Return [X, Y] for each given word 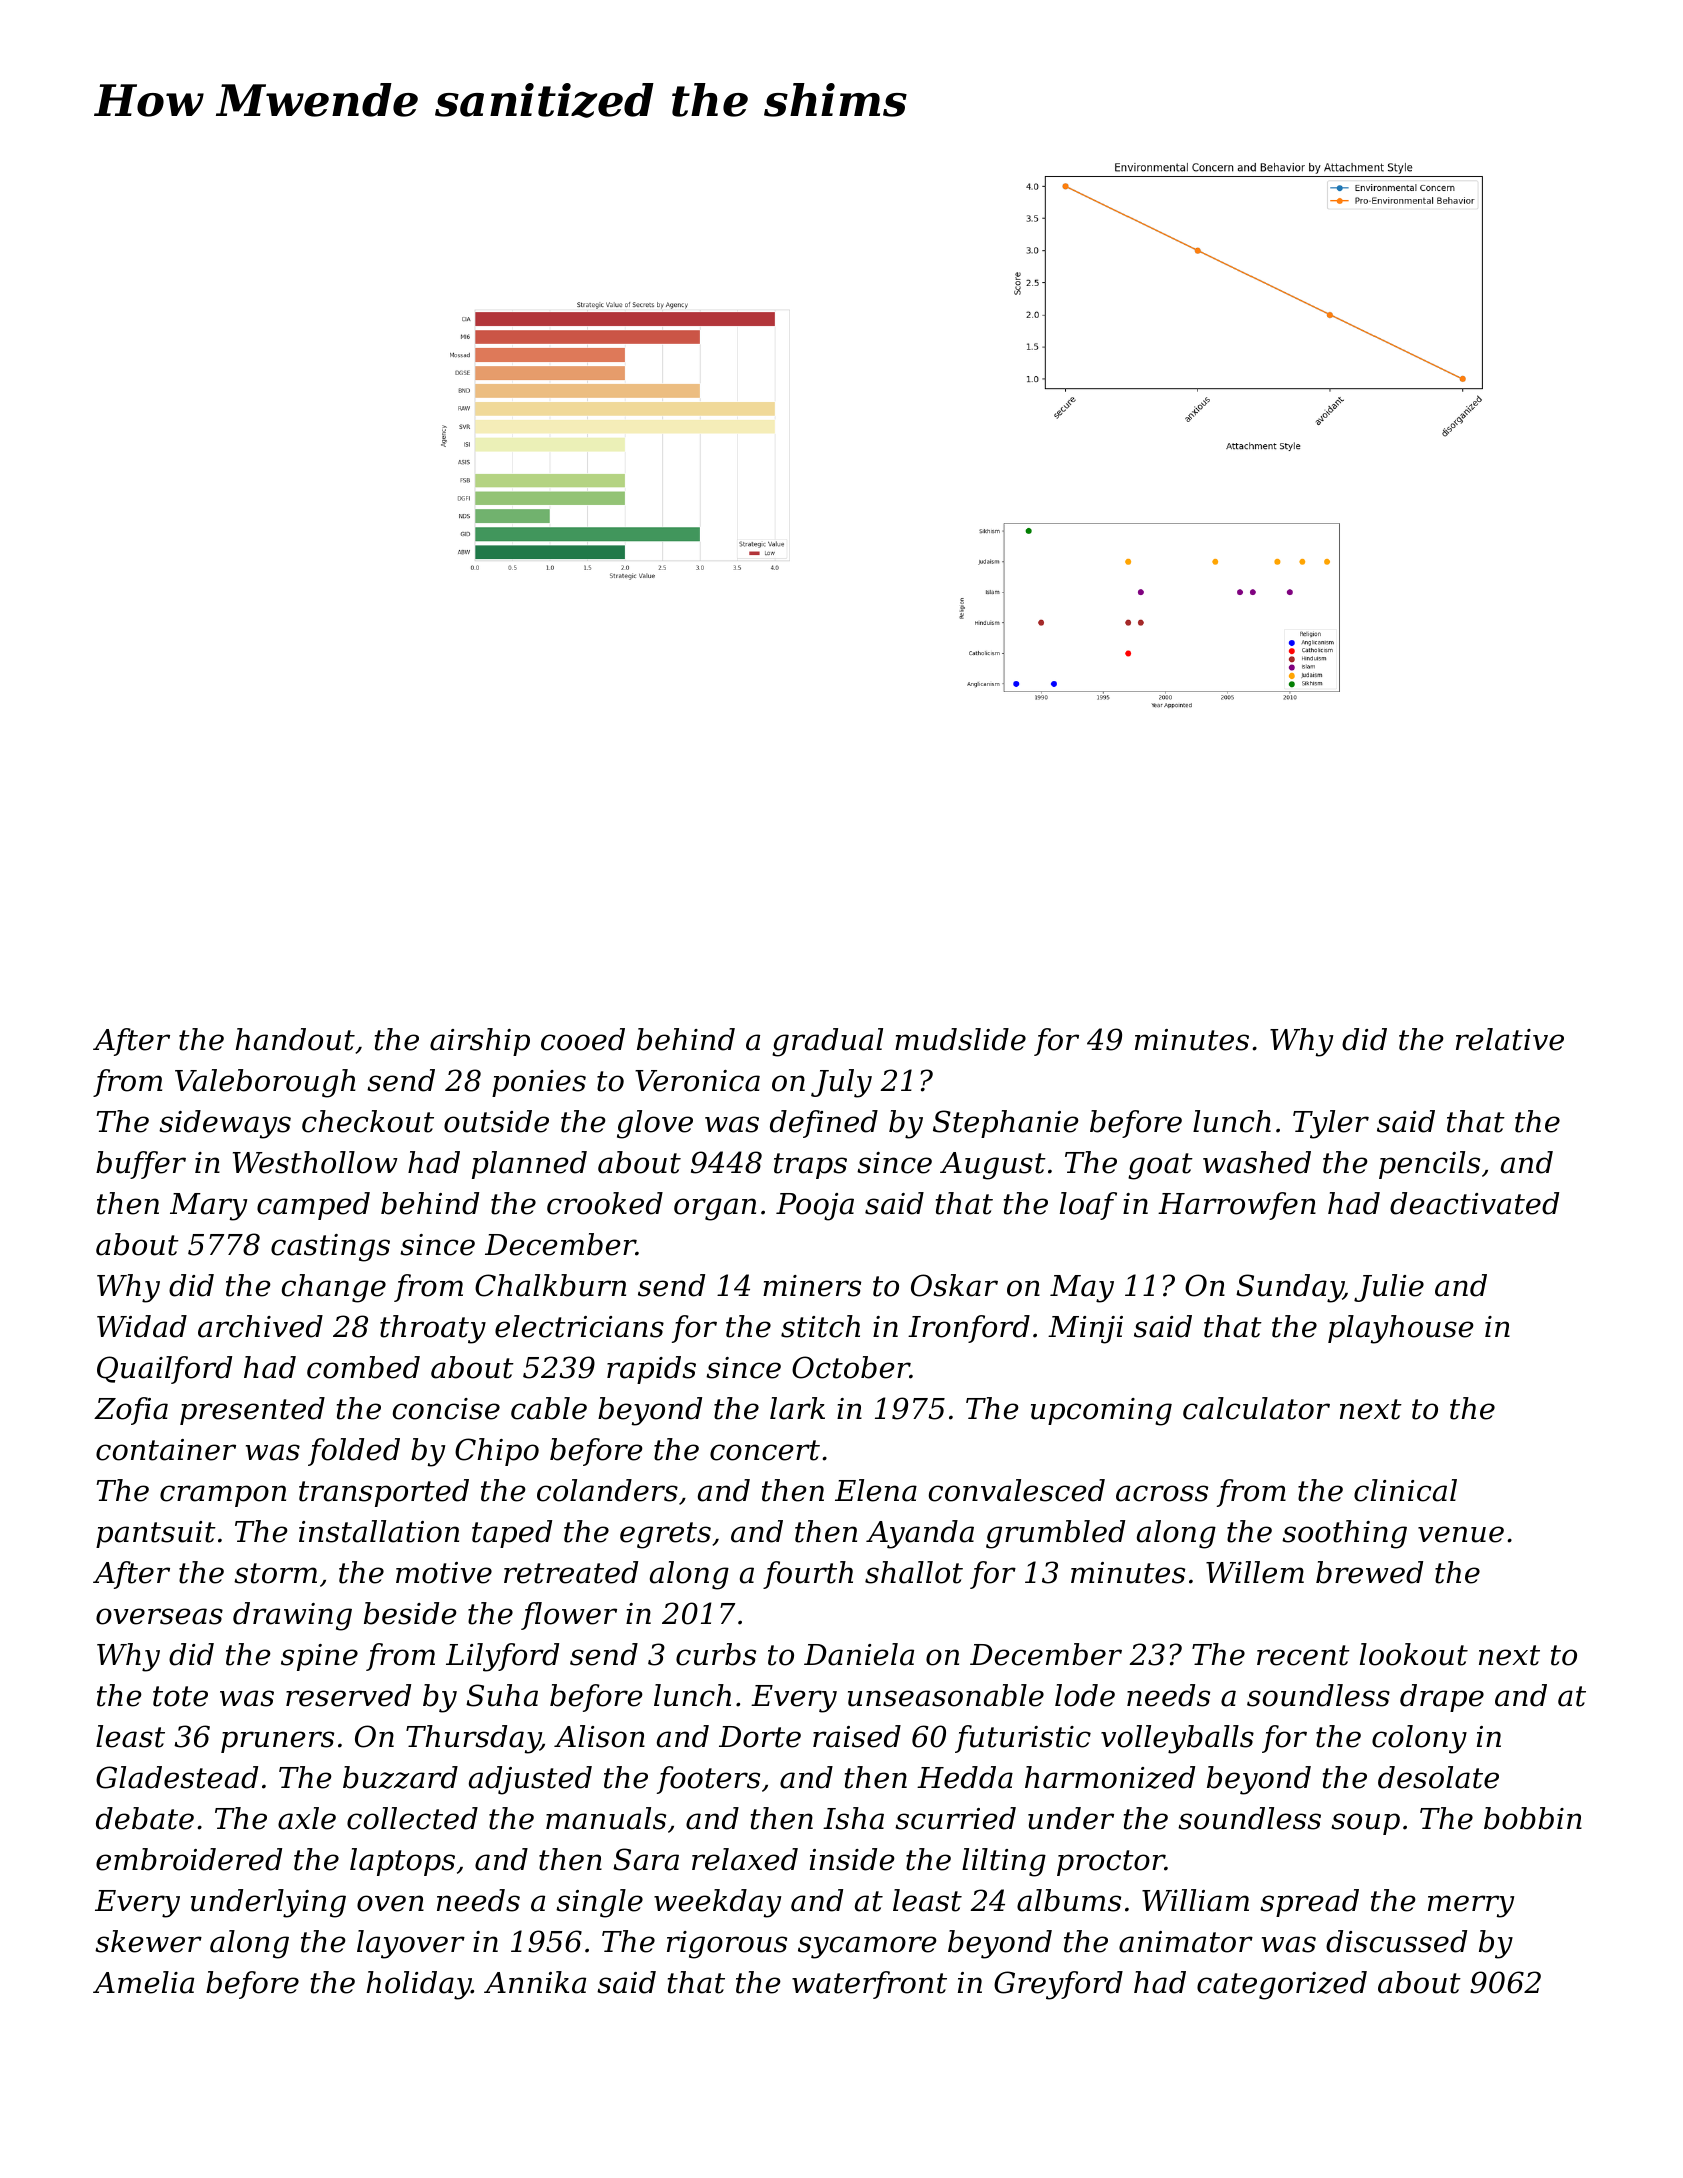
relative [1510, 1039]
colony [1419, 1739]
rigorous [727, 1945]
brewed [1369, 1572]
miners [812, 1286]
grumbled [1055, 1534]
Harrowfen [1237, 1206]
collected [412, 1818]
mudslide [960, 1039]
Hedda [965, 1777]
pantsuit [156, 1534]
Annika [535, 1982]
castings [330, 1248]
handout [295, 1039]
